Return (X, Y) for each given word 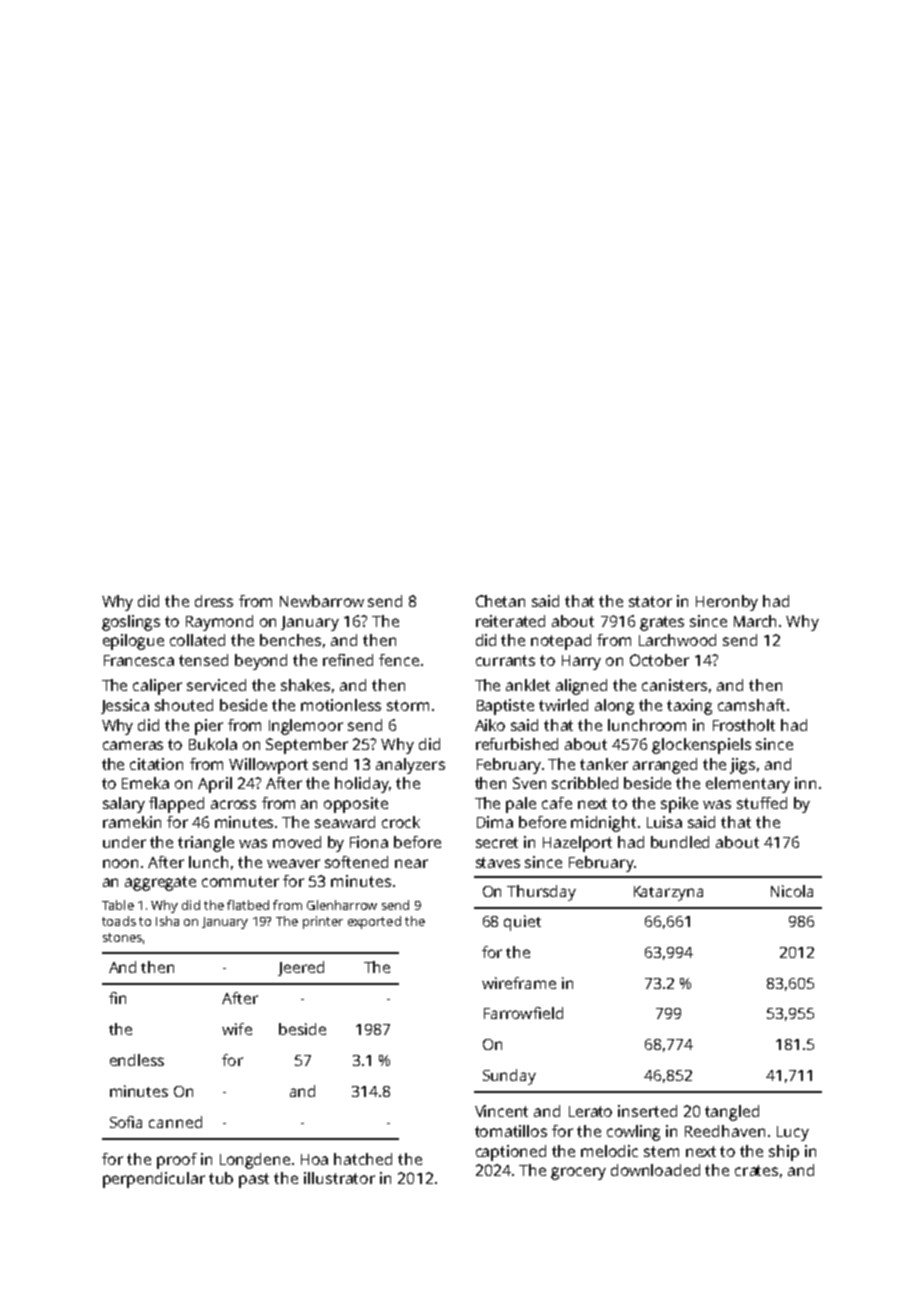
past (254, 1180)
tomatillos (511, 1131)
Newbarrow (322, 601)
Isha (167, 921)
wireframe (519, 983)
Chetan (500, 601)
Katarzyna (668, 893)
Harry (581, 662)
